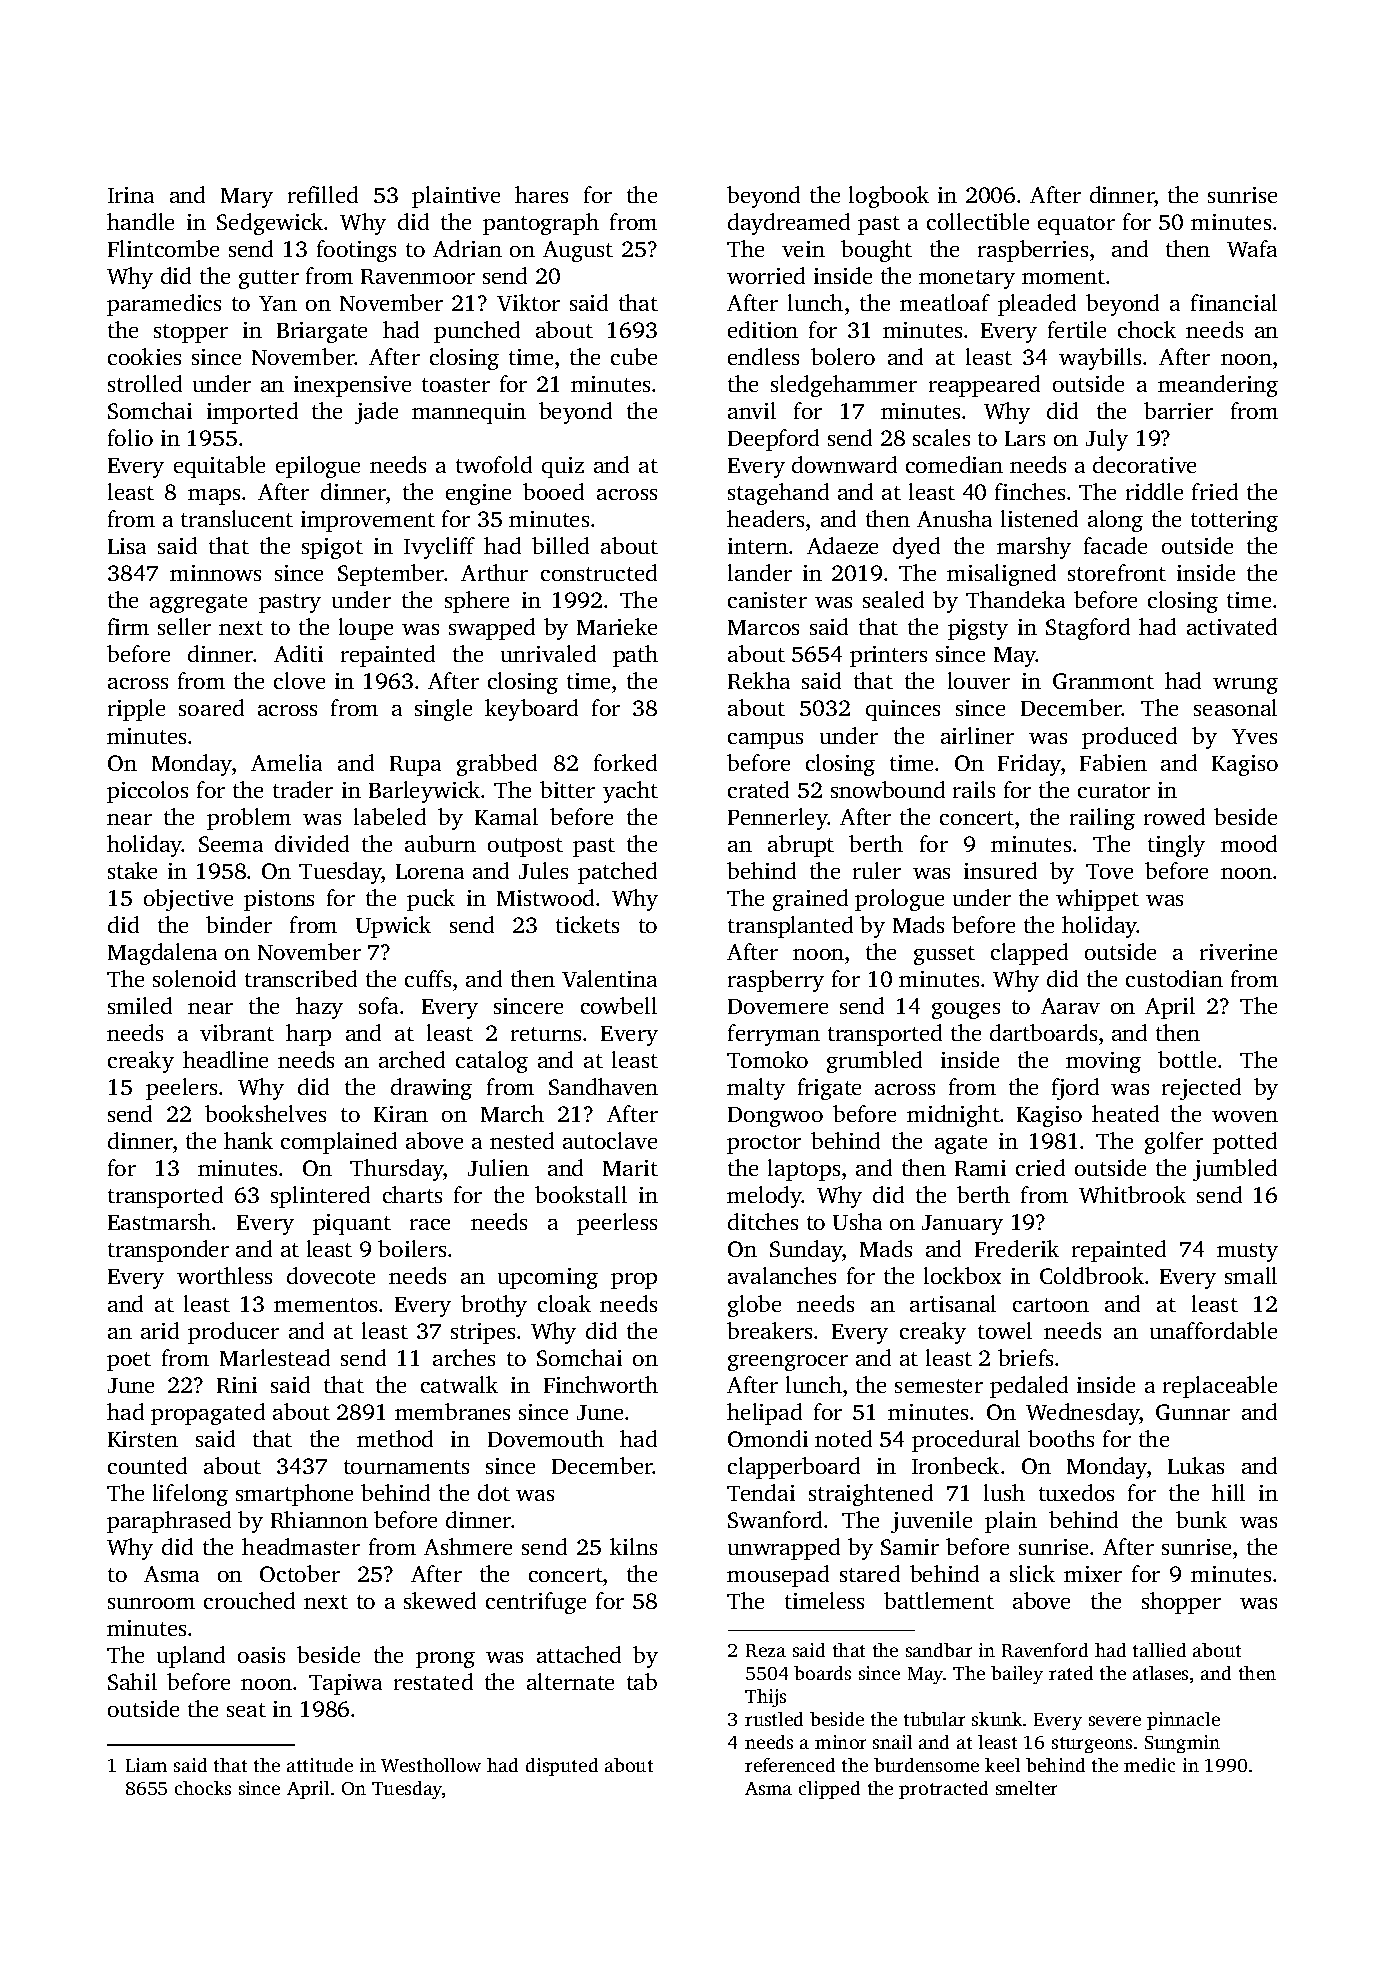  Describe the element at coordinates (570, 1681) in the screenshot. I see `alternate` at that location.
